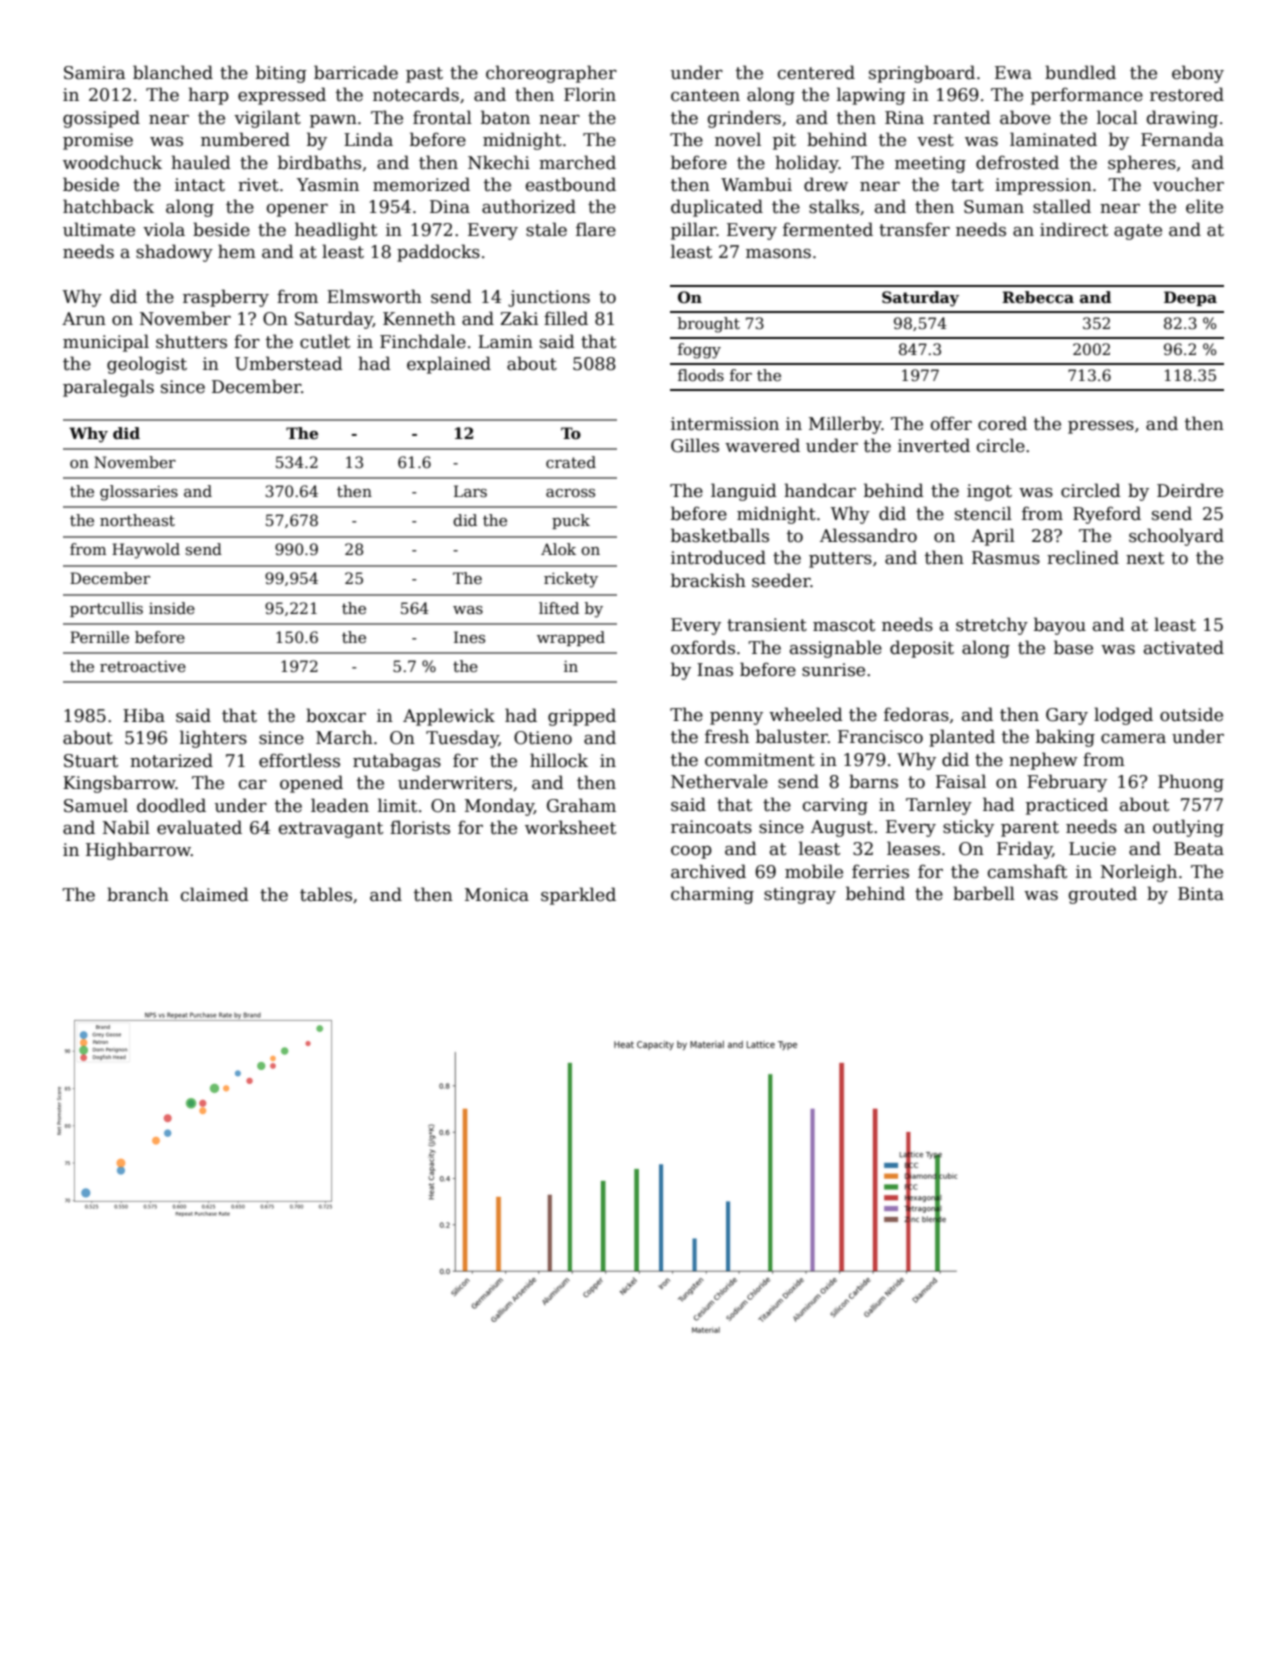  Describe the element at coordinates (505, 117) in the page. I see `baton` at that location.
